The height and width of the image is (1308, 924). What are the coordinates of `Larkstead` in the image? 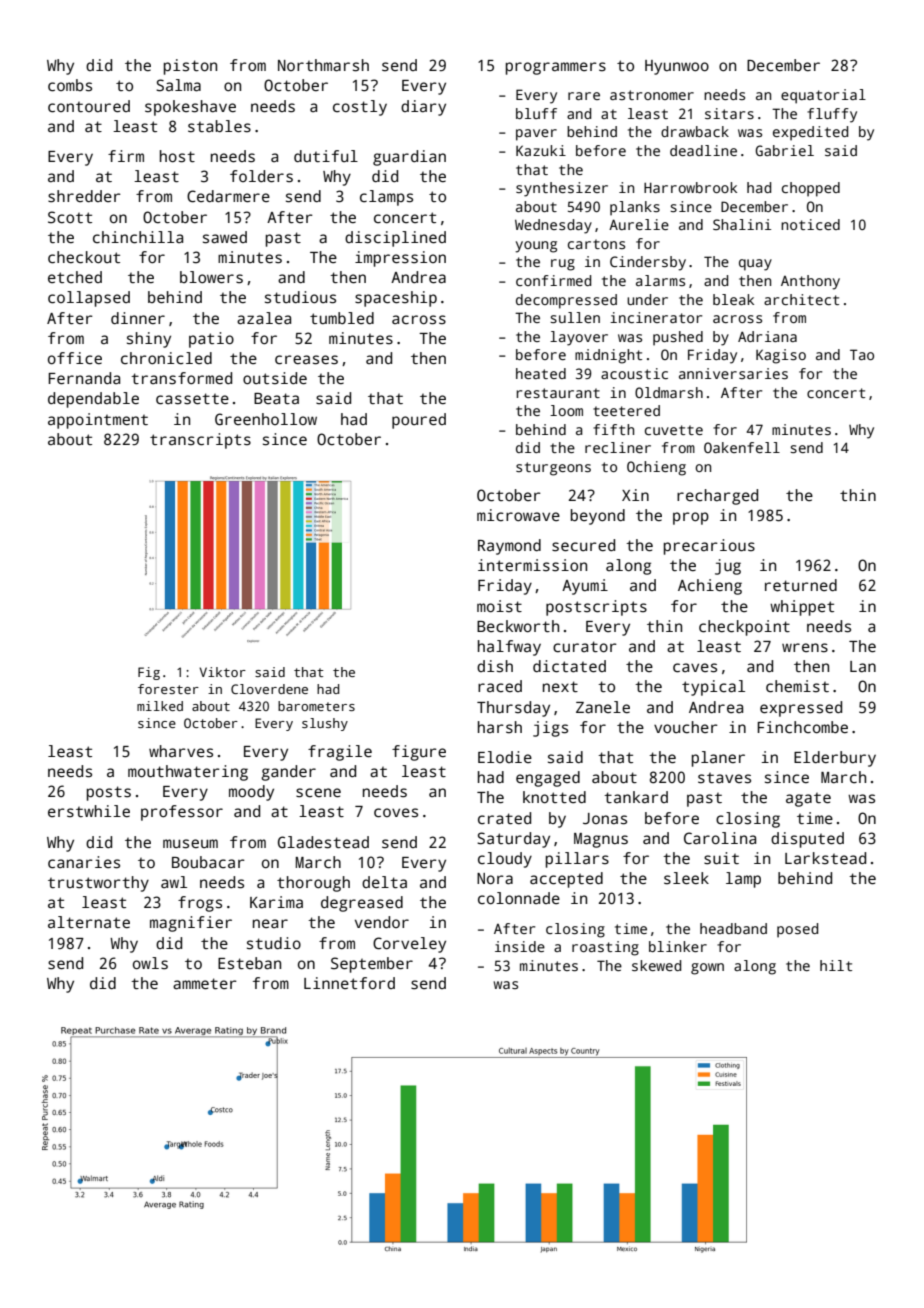 It's located at (825, 858).
